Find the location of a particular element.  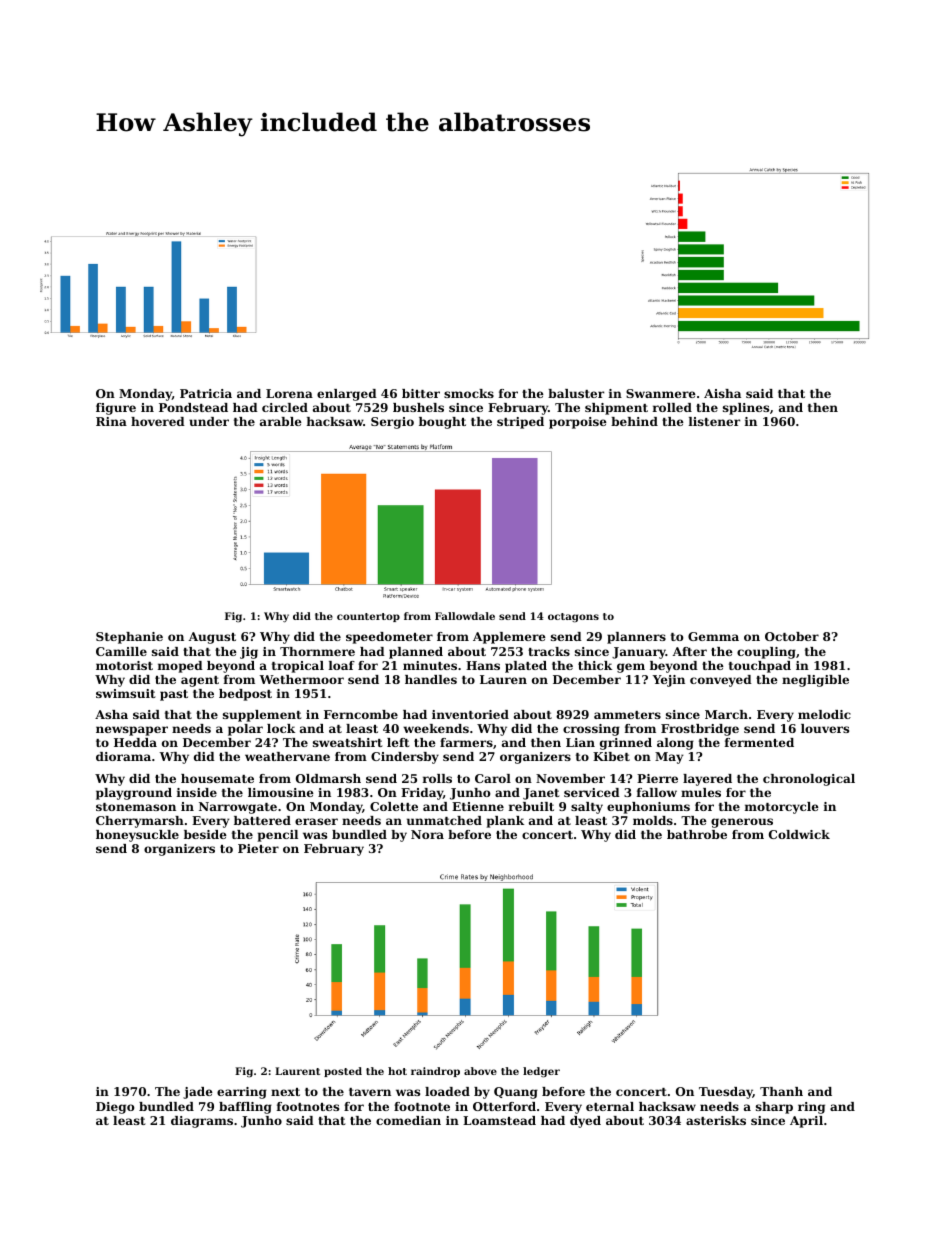

unmatched is located at coordinates (444, 820).
